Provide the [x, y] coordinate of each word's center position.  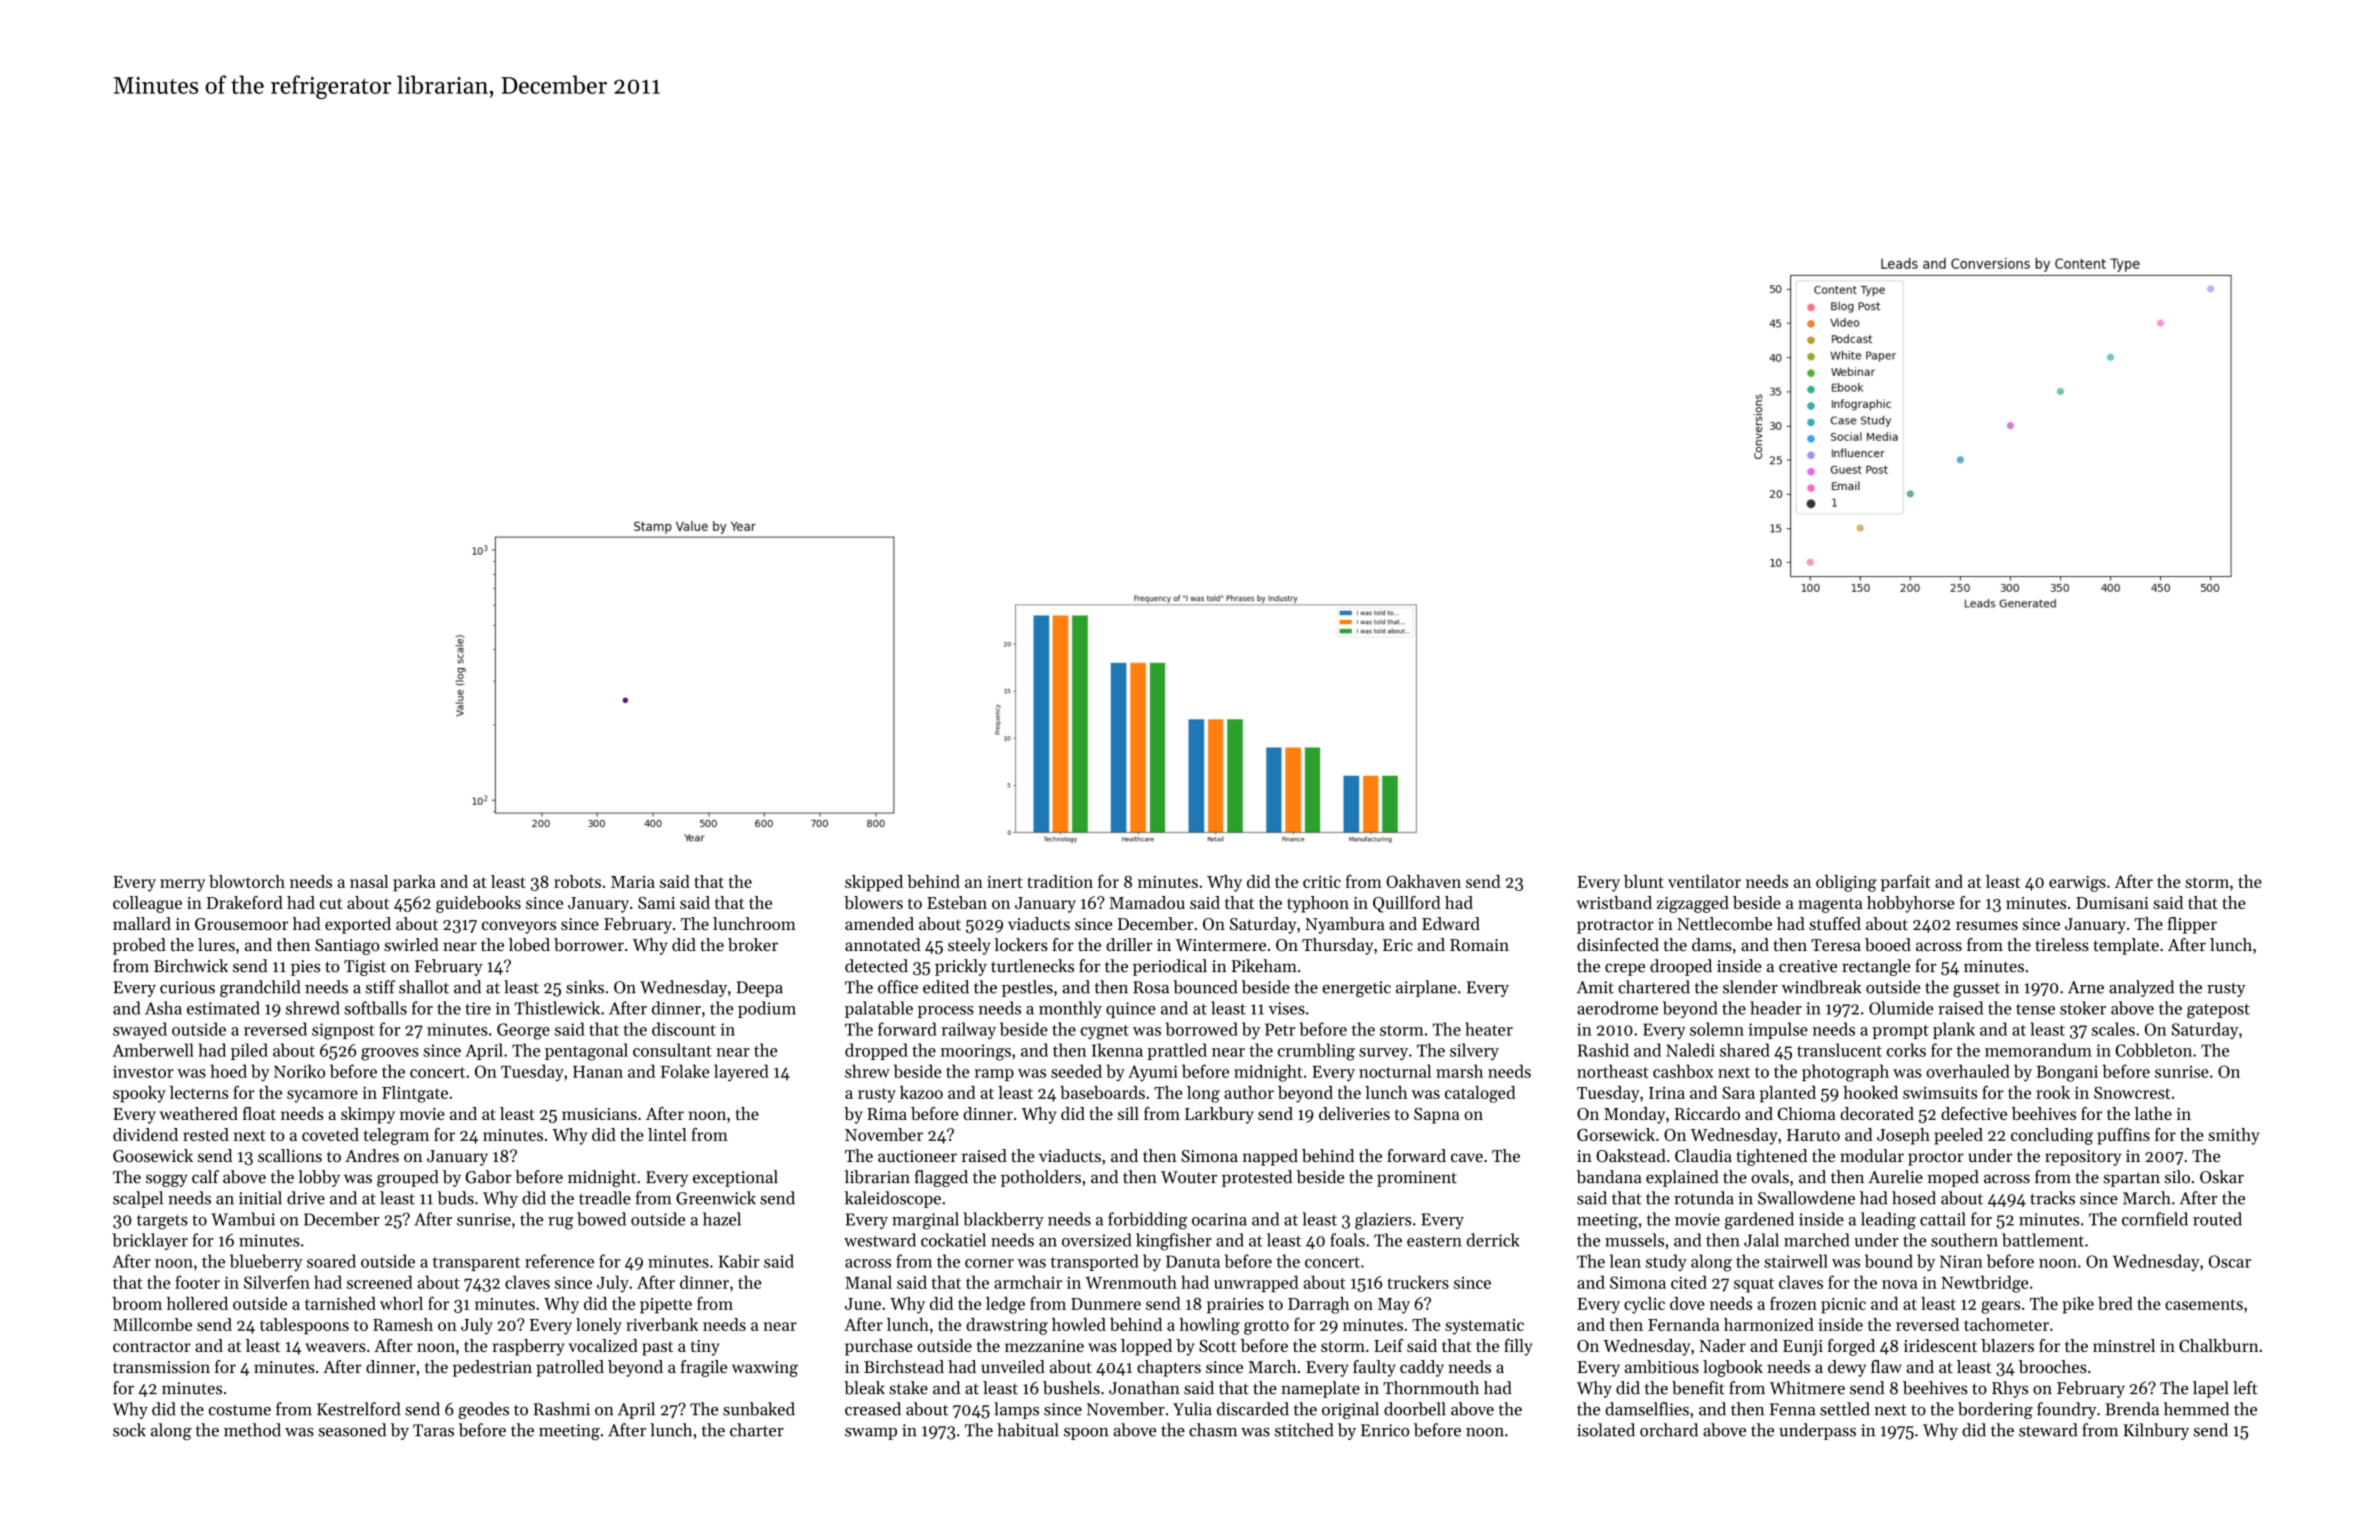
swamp [871, 1434]
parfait [1905, 883]
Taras [433, 1430]
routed [2217, 1219]
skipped [874, 883]
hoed [228, 1071]
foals [1347, 1240]
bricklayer [150, 1241]
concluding [2052, 1136]
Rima [887, 1114]
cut [331, 903]
